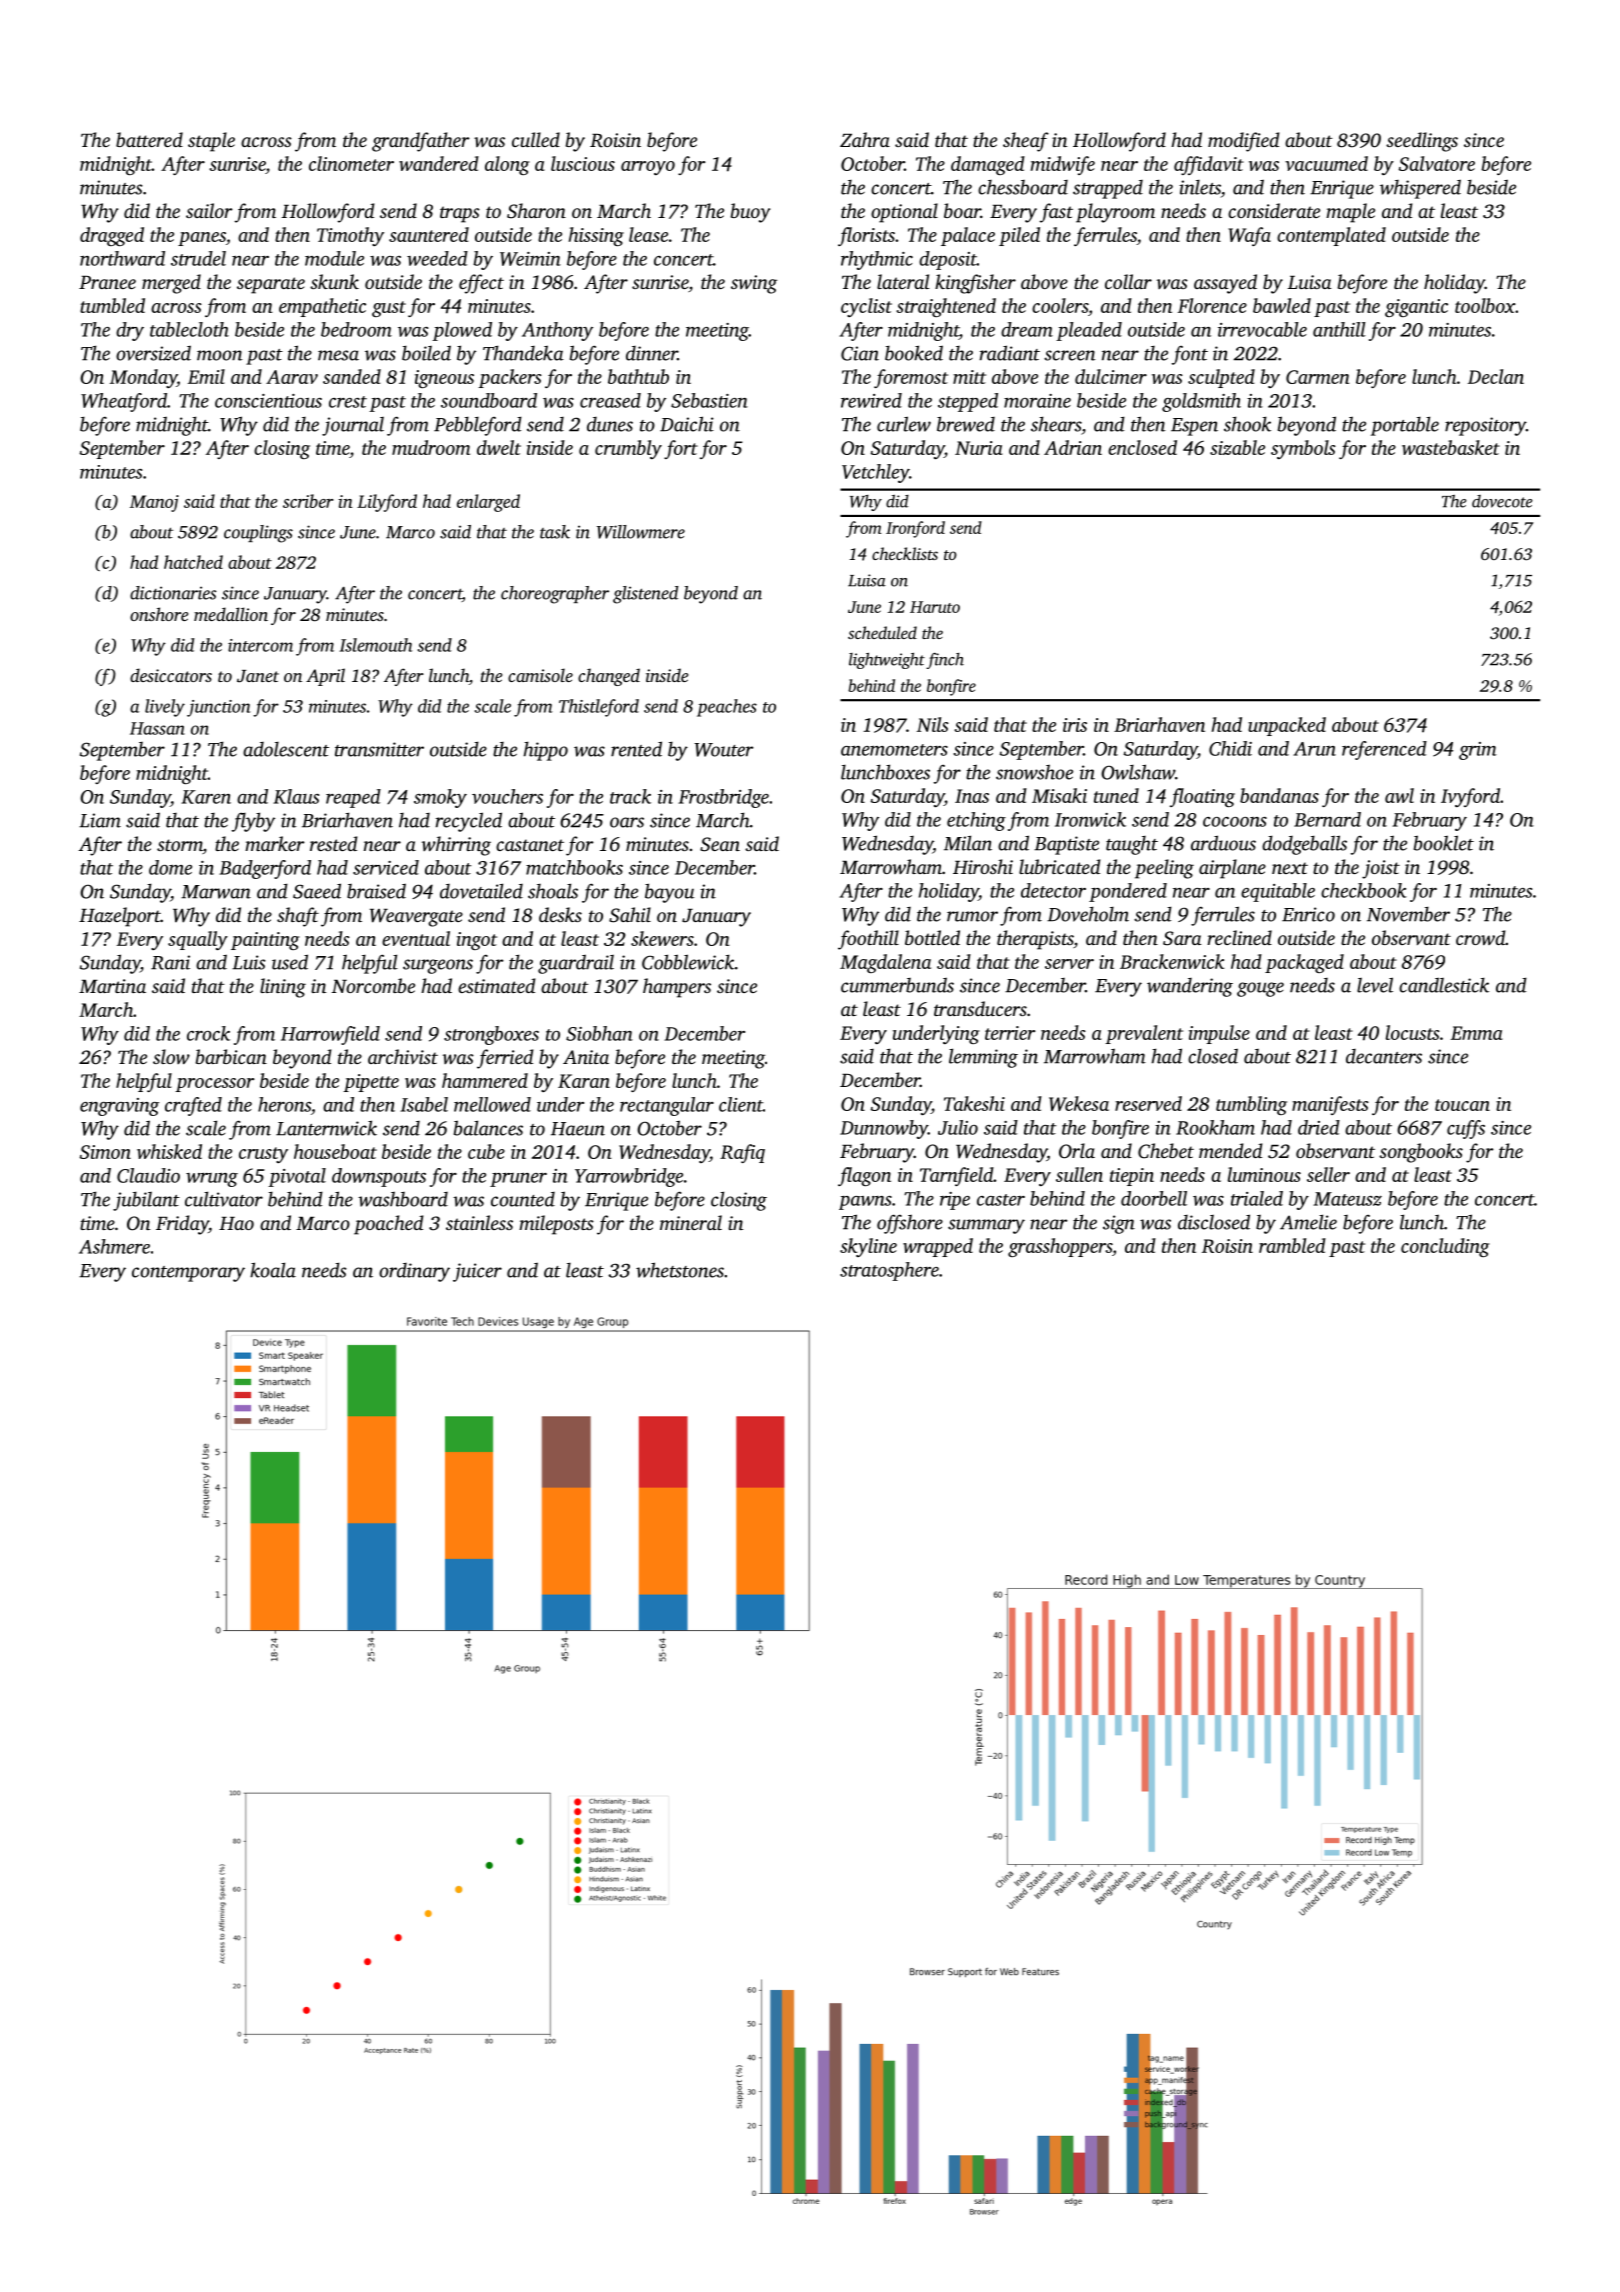 Image resolution: width=1620 pixels, height=2292 pixels. What do you see at coordinates (1466, 1129) in the document?
I see `cuffs` at bounding box center [1466, 1129].
